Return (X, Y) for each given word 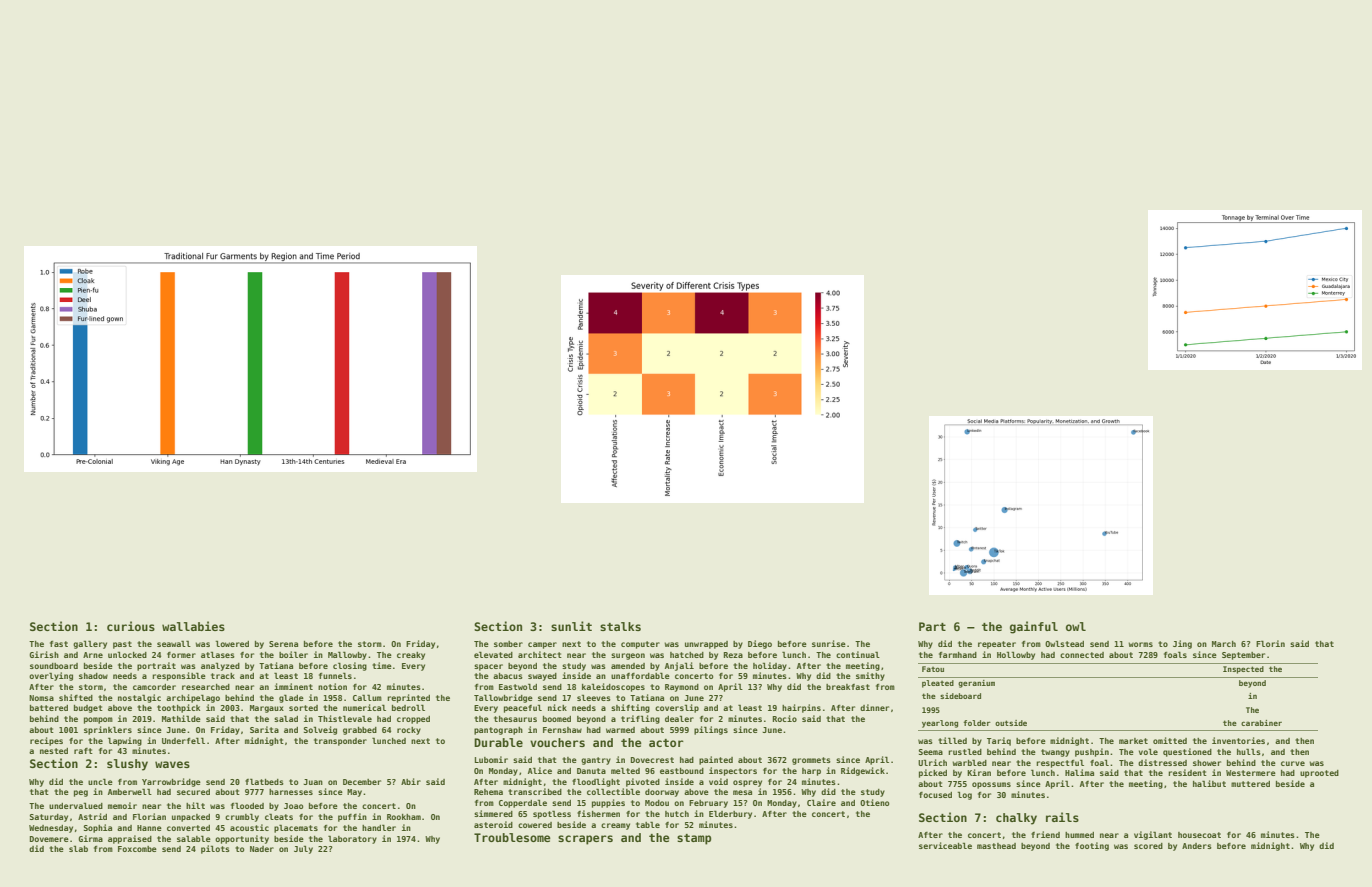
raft (83, 751)
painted (716, 760)
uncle (100, 781)
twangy (1055, 753)
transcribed (535, 791)
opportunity (242, 839)
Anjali (679, 666)
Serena (283, 644)
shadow (93, 676)
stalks (620, 626)
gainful (1034, 627)
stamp (694, 839)
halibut (1209, 783)
